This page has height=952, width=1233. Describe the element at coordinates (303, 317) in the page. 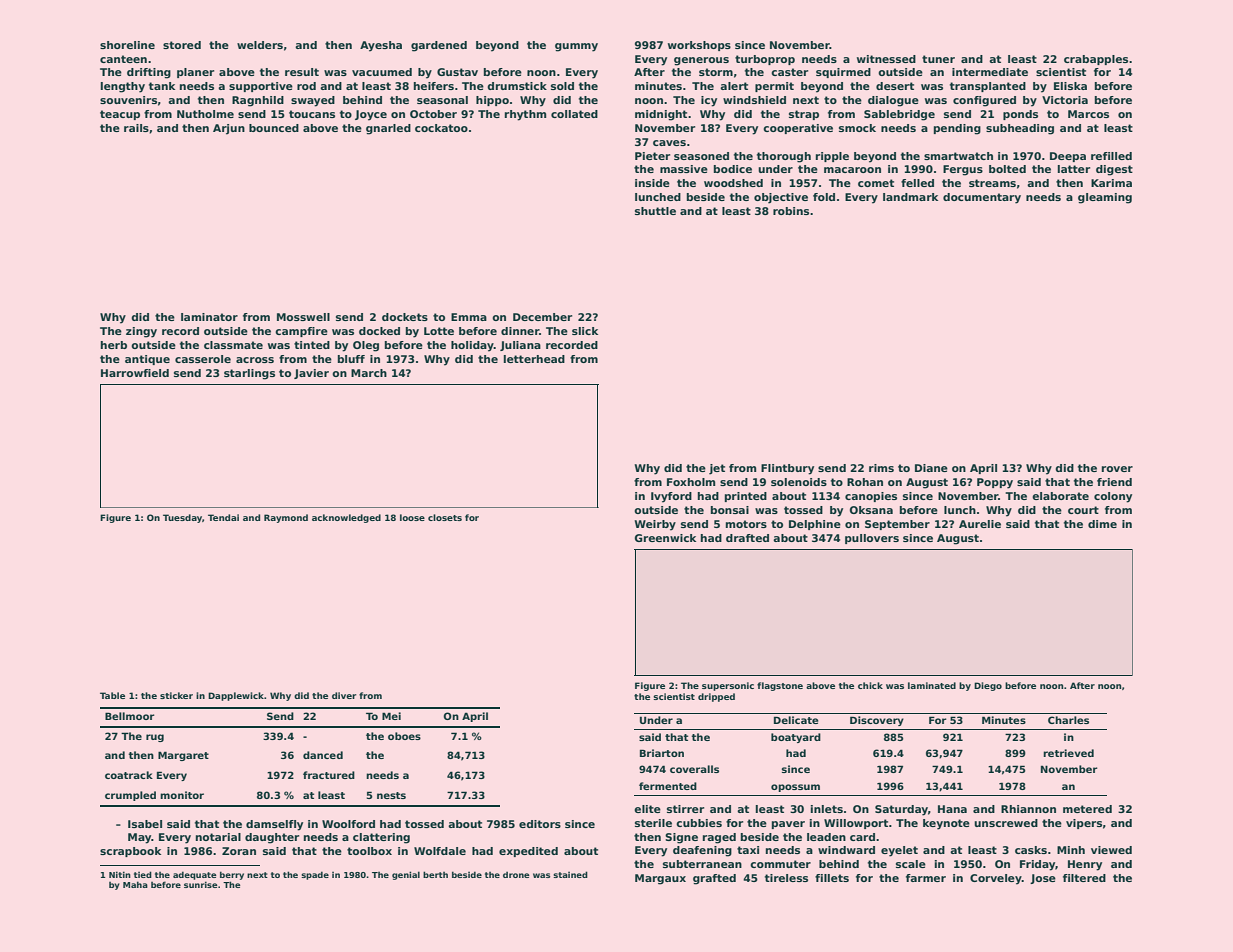

I see `Mosswell` at that location.
